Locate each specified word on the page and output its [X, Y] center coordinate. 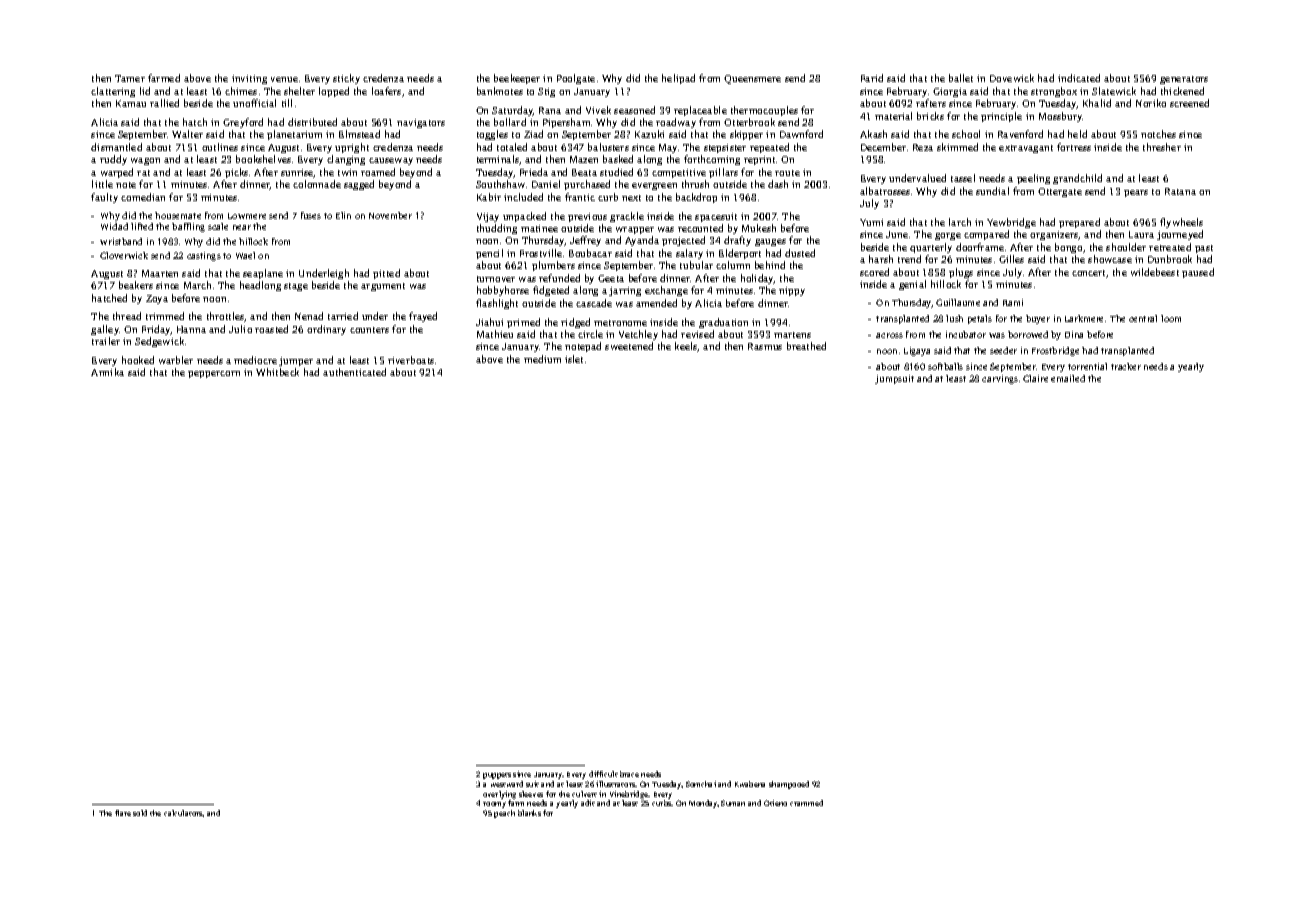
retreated [1170, 247]
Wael [245, 255]
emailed [1068, 378]
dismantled [116, 147]
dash [778, 184]
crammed [806, 803]
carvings [1000, 379]
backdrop [696, 198]
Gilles [1011, 259]
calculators [183, 813]
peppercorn [214, 374]
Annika [107, 372]
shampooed [789, 785]
